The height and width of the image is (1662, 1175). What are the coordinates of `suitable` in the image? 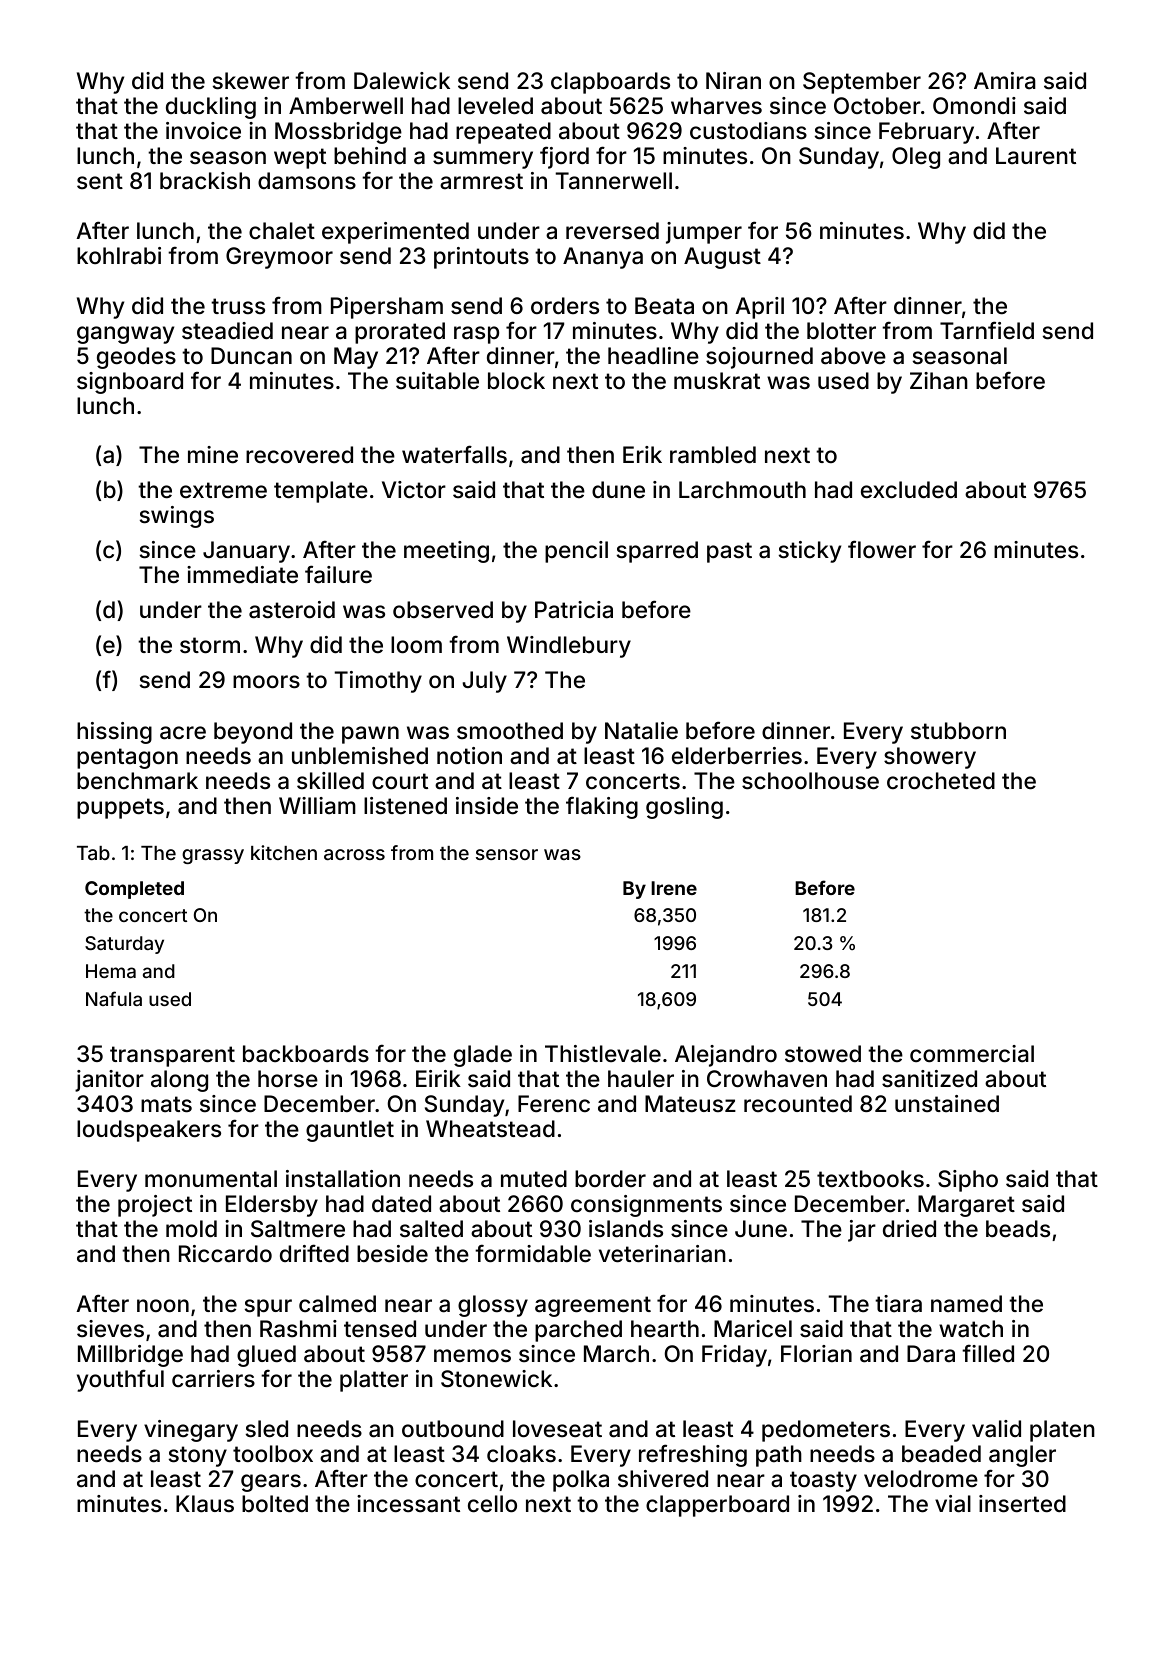 It's located at (437, 381).
